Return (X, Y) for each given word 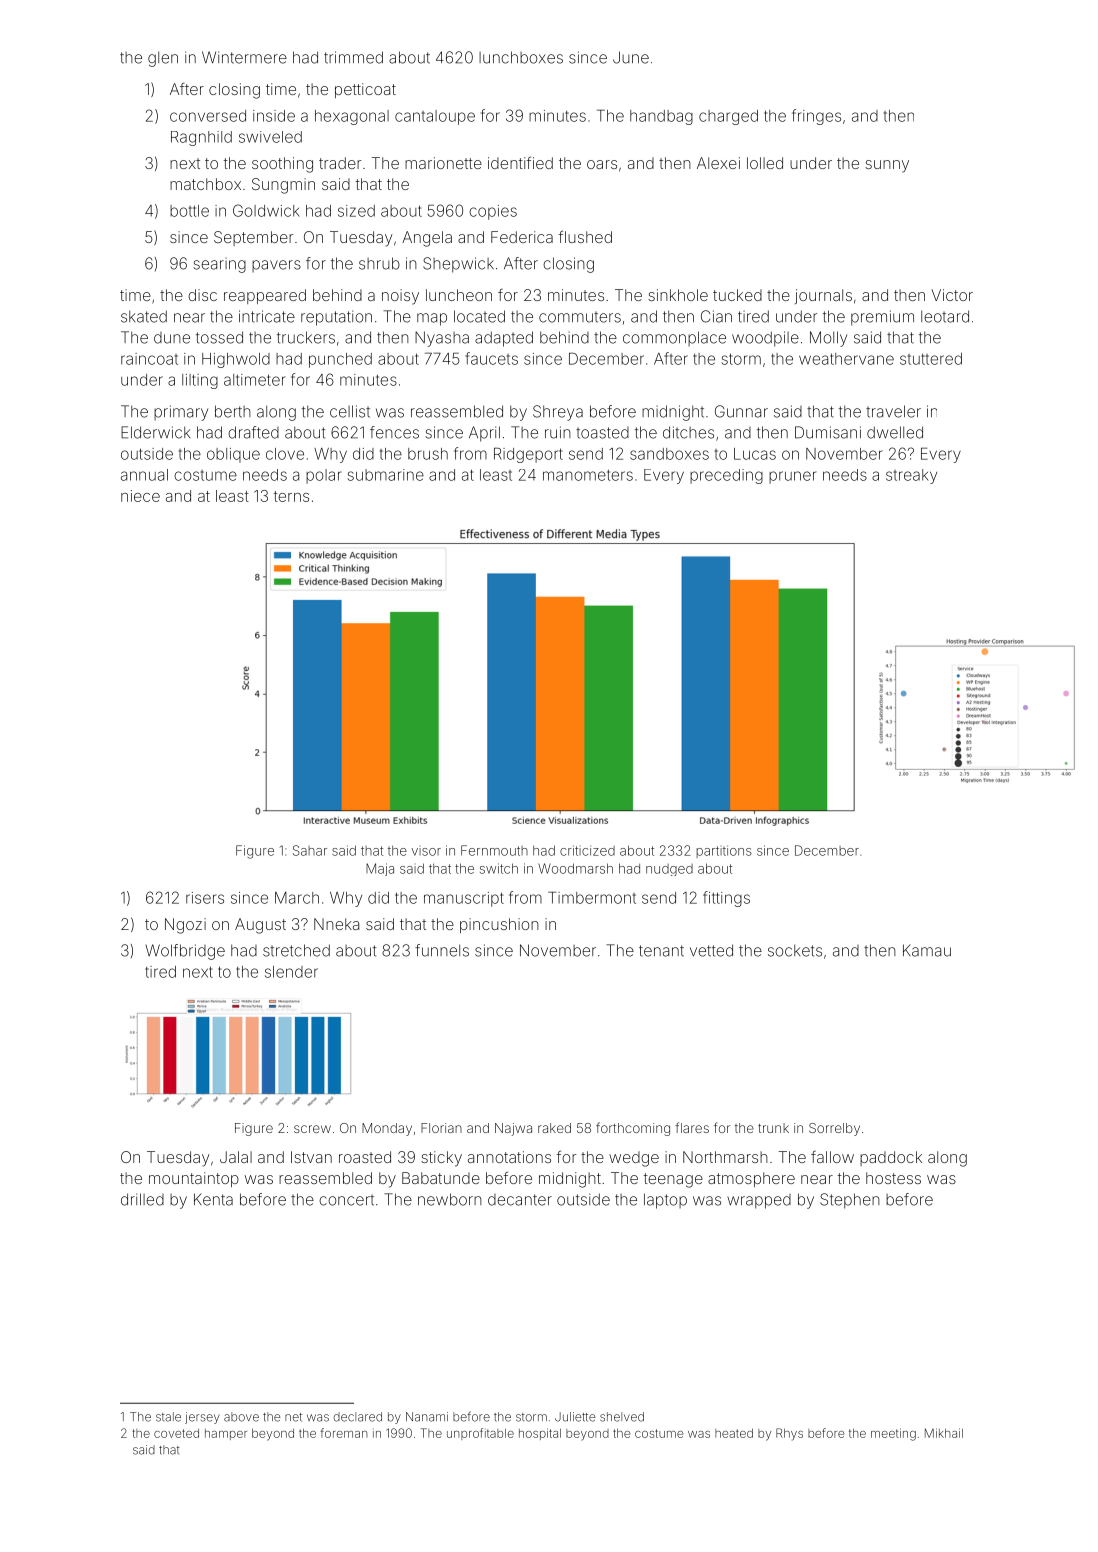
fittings (726, 899)
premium (882, 318)
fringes (816, 117)
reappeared (265, 296)
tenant (661, 951)
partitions (724, 851)
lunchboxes (521, 57)
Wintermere (244, 57)
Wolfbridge (185, 952)
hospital (540, 1434)
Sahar (310, 850)
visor (426, 852)
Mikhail (944, 1433)
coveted (176, 1433)
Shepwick (458, 265)
